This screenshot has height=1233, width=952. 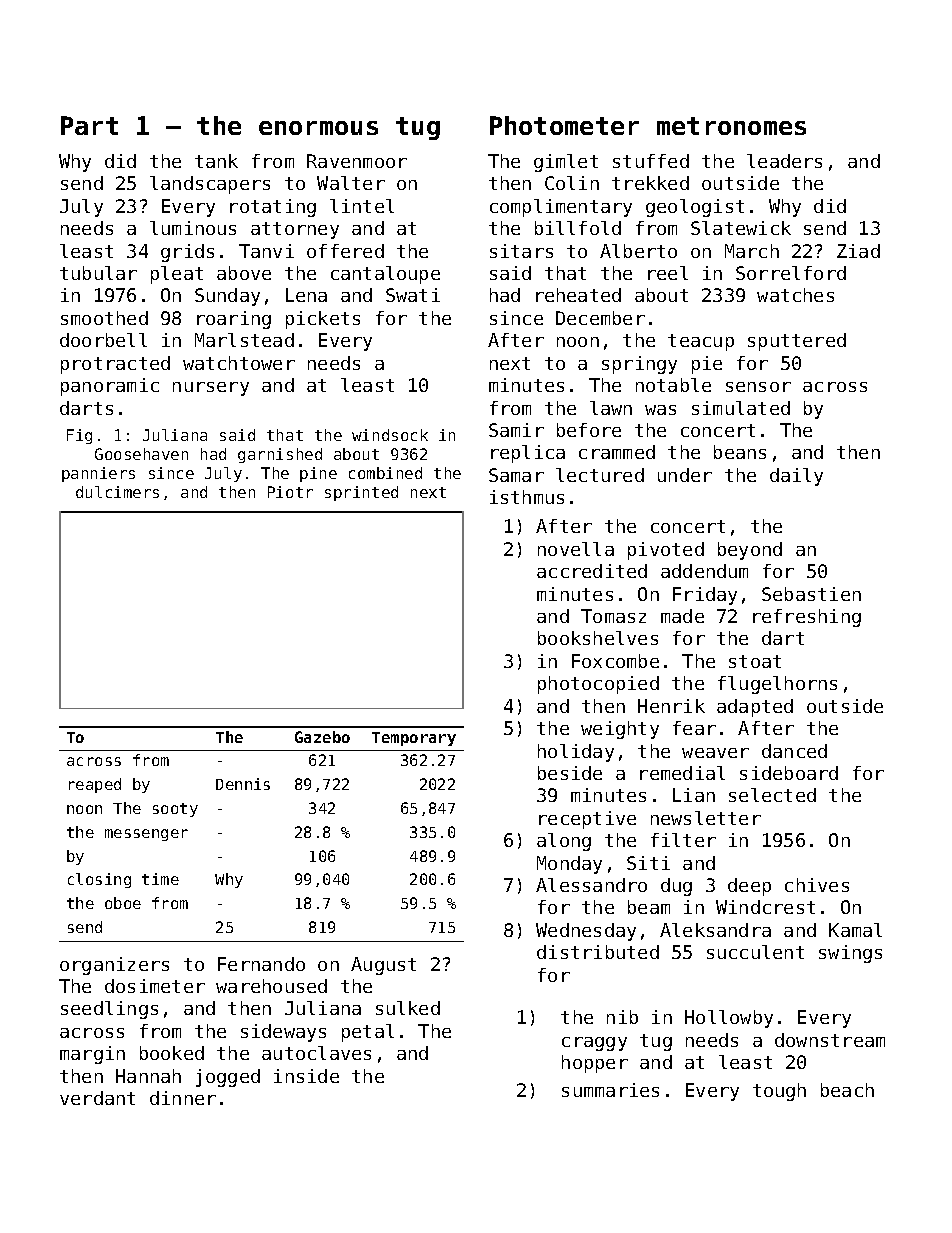 I want to click on Photometer, so click(x=564, y=125).
